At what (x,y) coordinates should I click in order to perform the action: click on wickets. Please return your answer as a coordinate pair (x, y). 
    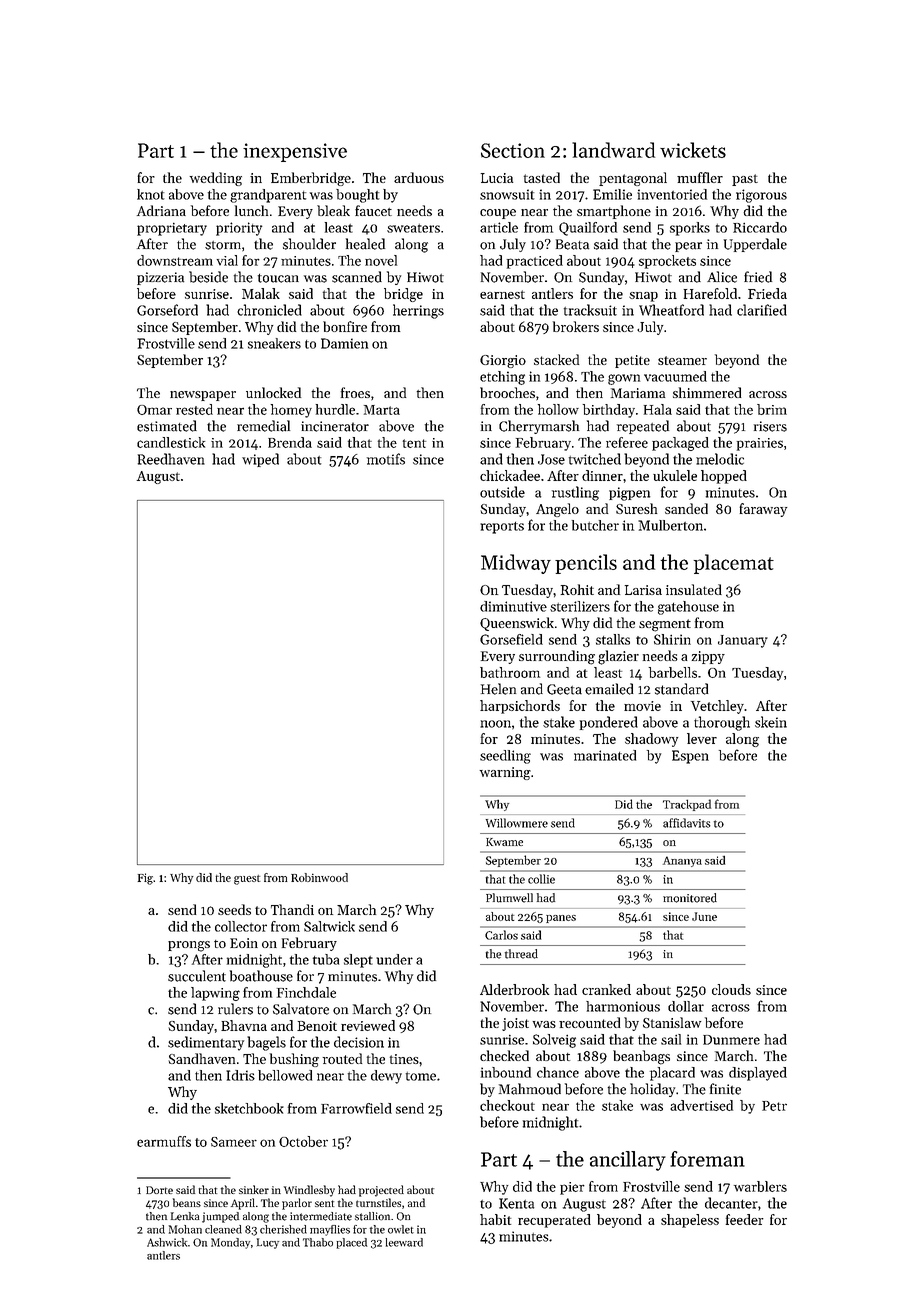
    Looking at the image, I should click on (693, 150).
